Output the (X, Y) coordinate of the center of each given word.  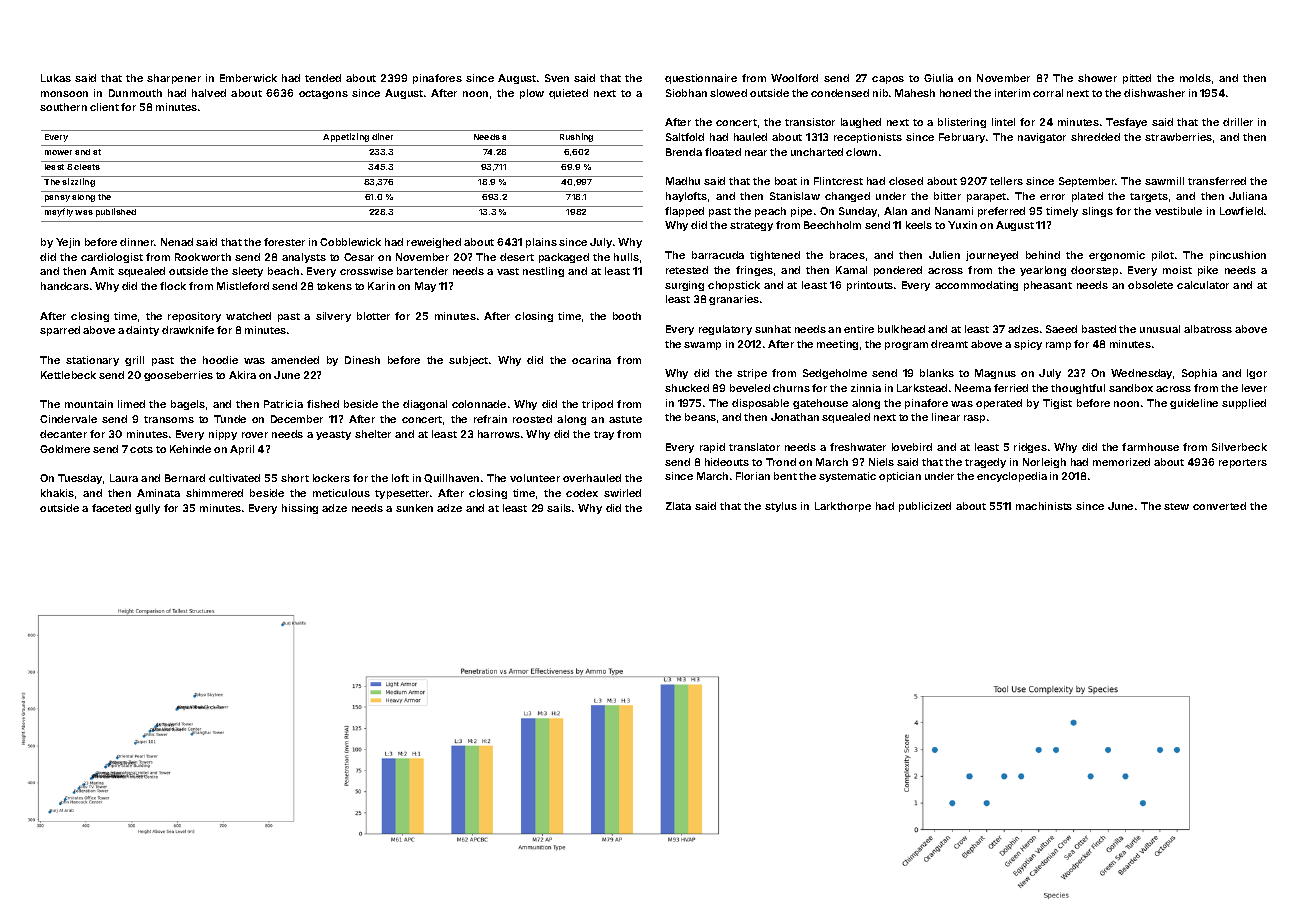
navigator (1042, 138)
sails (559, 508)
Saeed (1061, 329)
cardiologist (112, 258)
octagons (323, 94)
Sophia (1199, 374)
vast (508, 271)
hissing (300, 509)
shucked (687, 388)
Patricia (283, 404)
